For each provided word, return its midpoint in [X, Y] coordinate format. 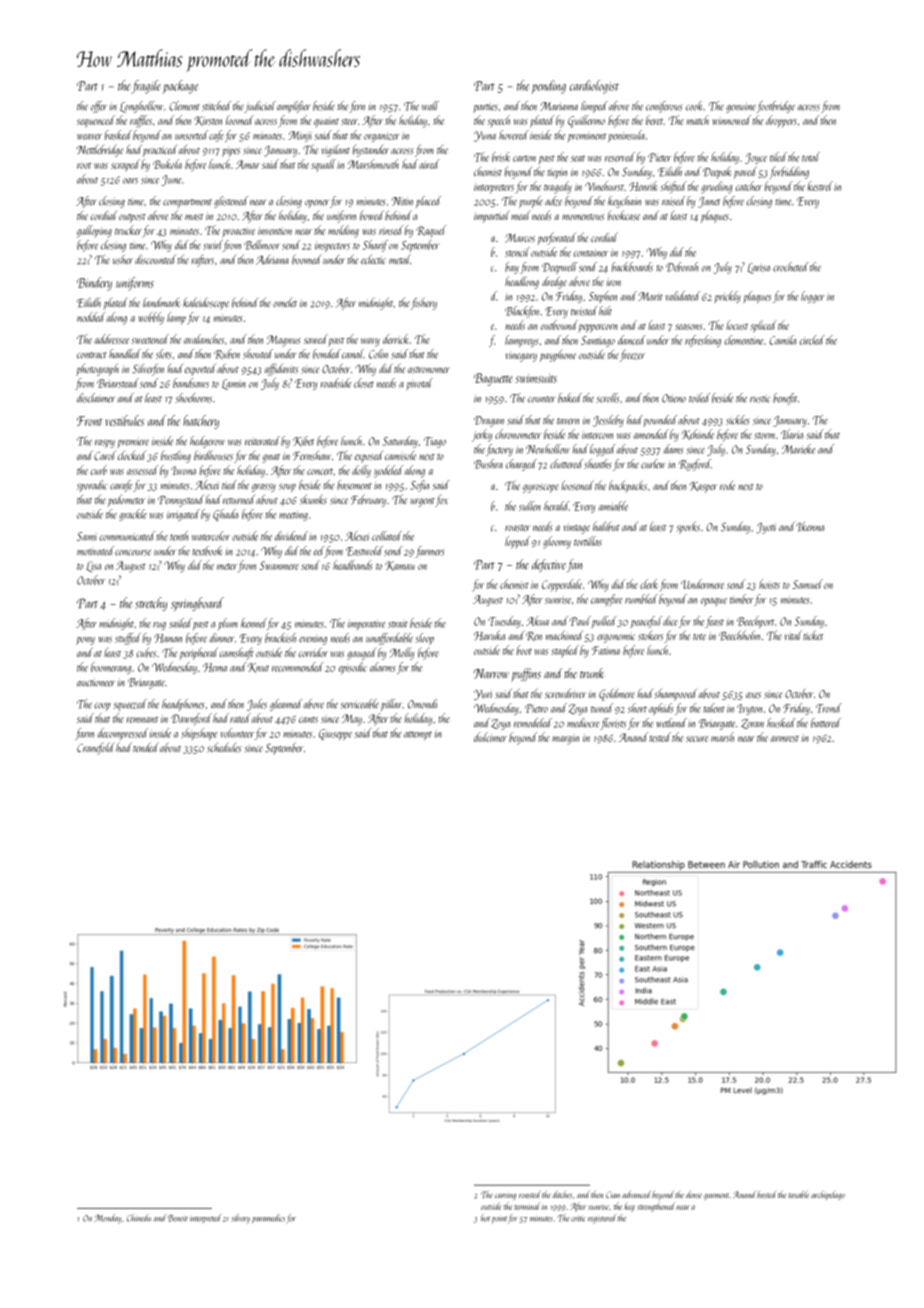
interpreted [205, 1218]
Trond [829, 708]
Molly [402, 653]
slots [164, 354]
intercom [597, 435]
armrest [785, 738]
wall [430, 106]
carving [505, 1196]
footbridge [776, 107]
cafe [216, 136]
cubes [146, 653]
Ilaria [792, 434]
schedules [224, 747]
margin [565, 739]
